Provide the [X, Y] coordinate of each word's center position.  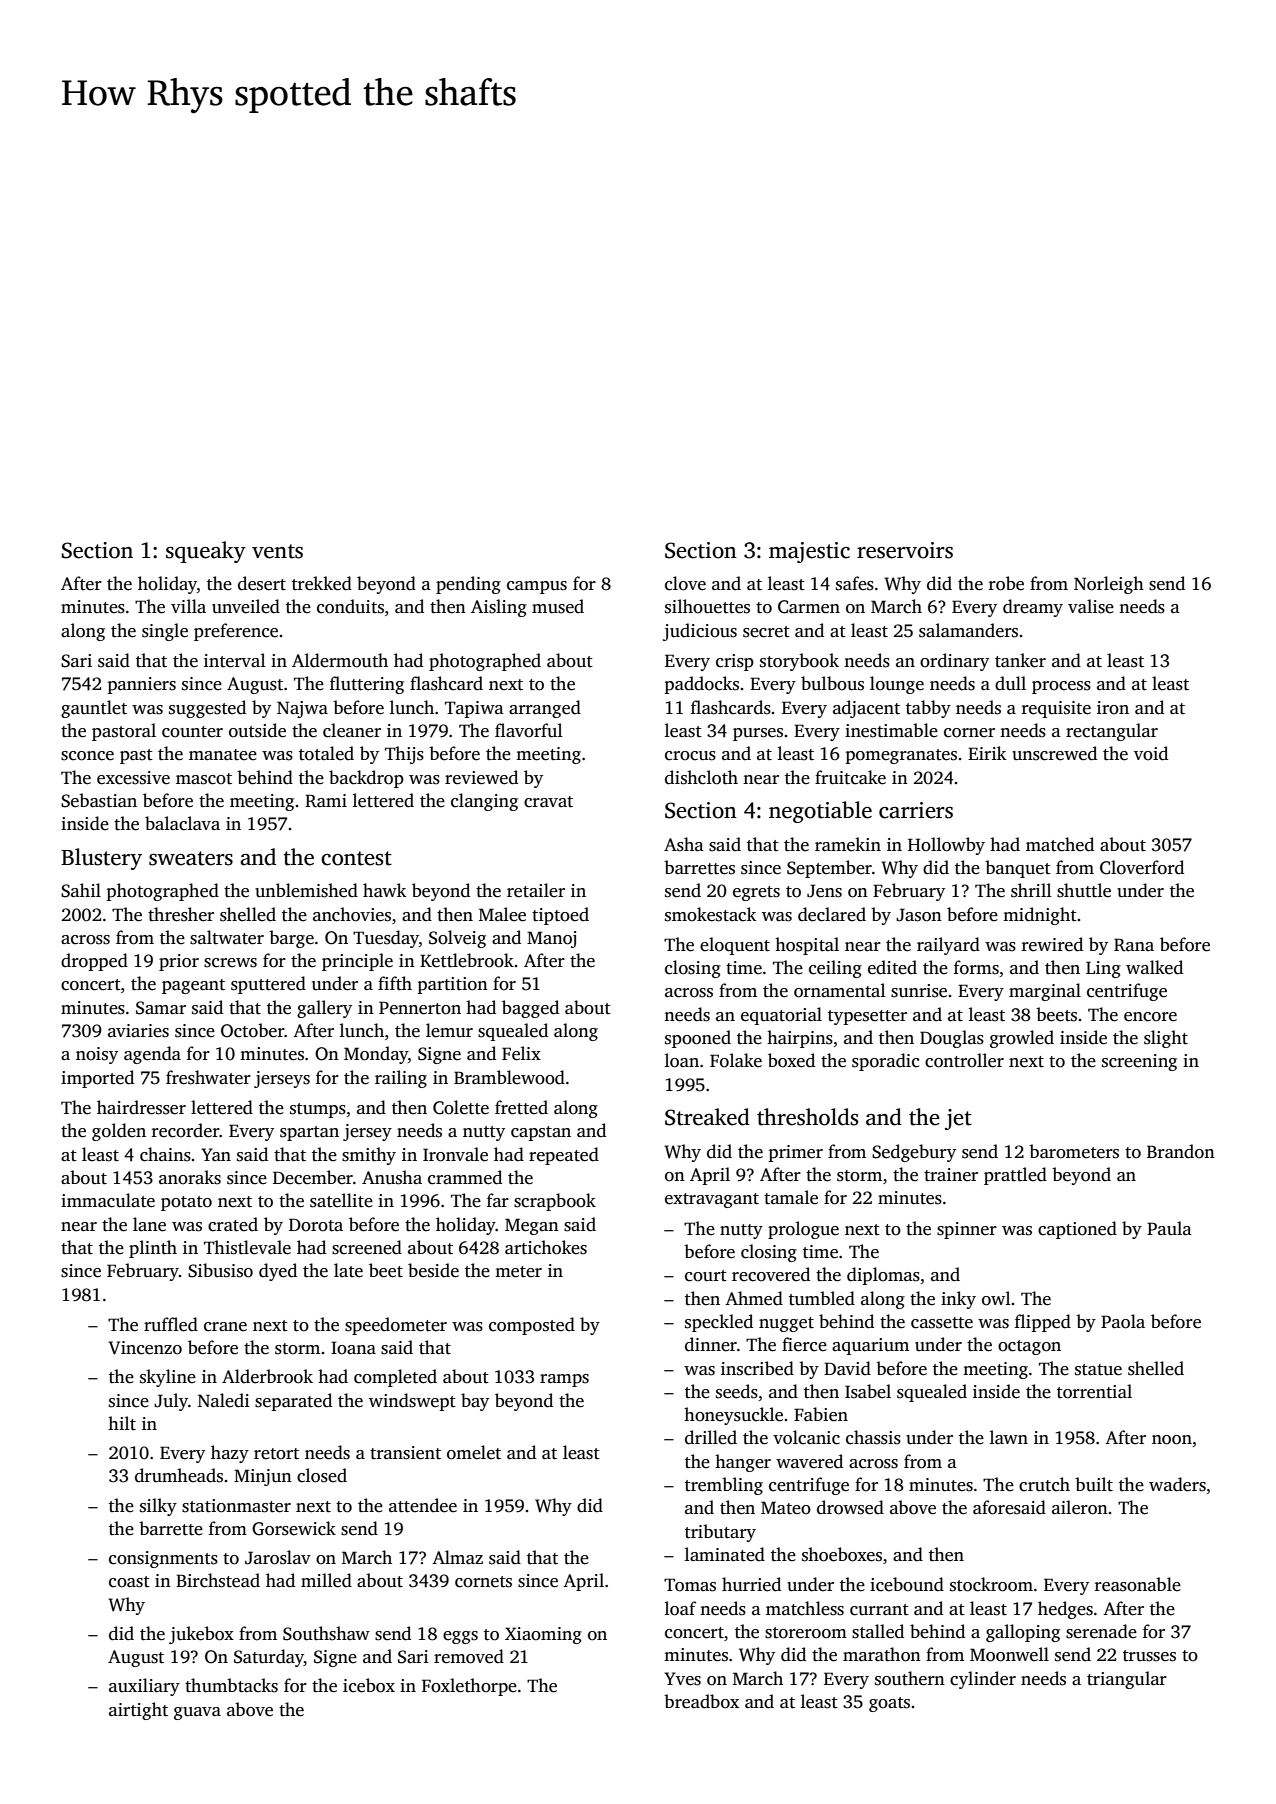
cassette [942, 1323]
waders [1177, 1484]
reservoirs [905, 550]
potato [186, 1203]
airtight [138, 1711]
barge [291, 939]
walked [1154, 967]
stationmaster [236, 1506]
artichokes [546, 1247]
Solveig [457, 939]
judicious [700, 632]
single [165, 632]
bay [475, 1402]
